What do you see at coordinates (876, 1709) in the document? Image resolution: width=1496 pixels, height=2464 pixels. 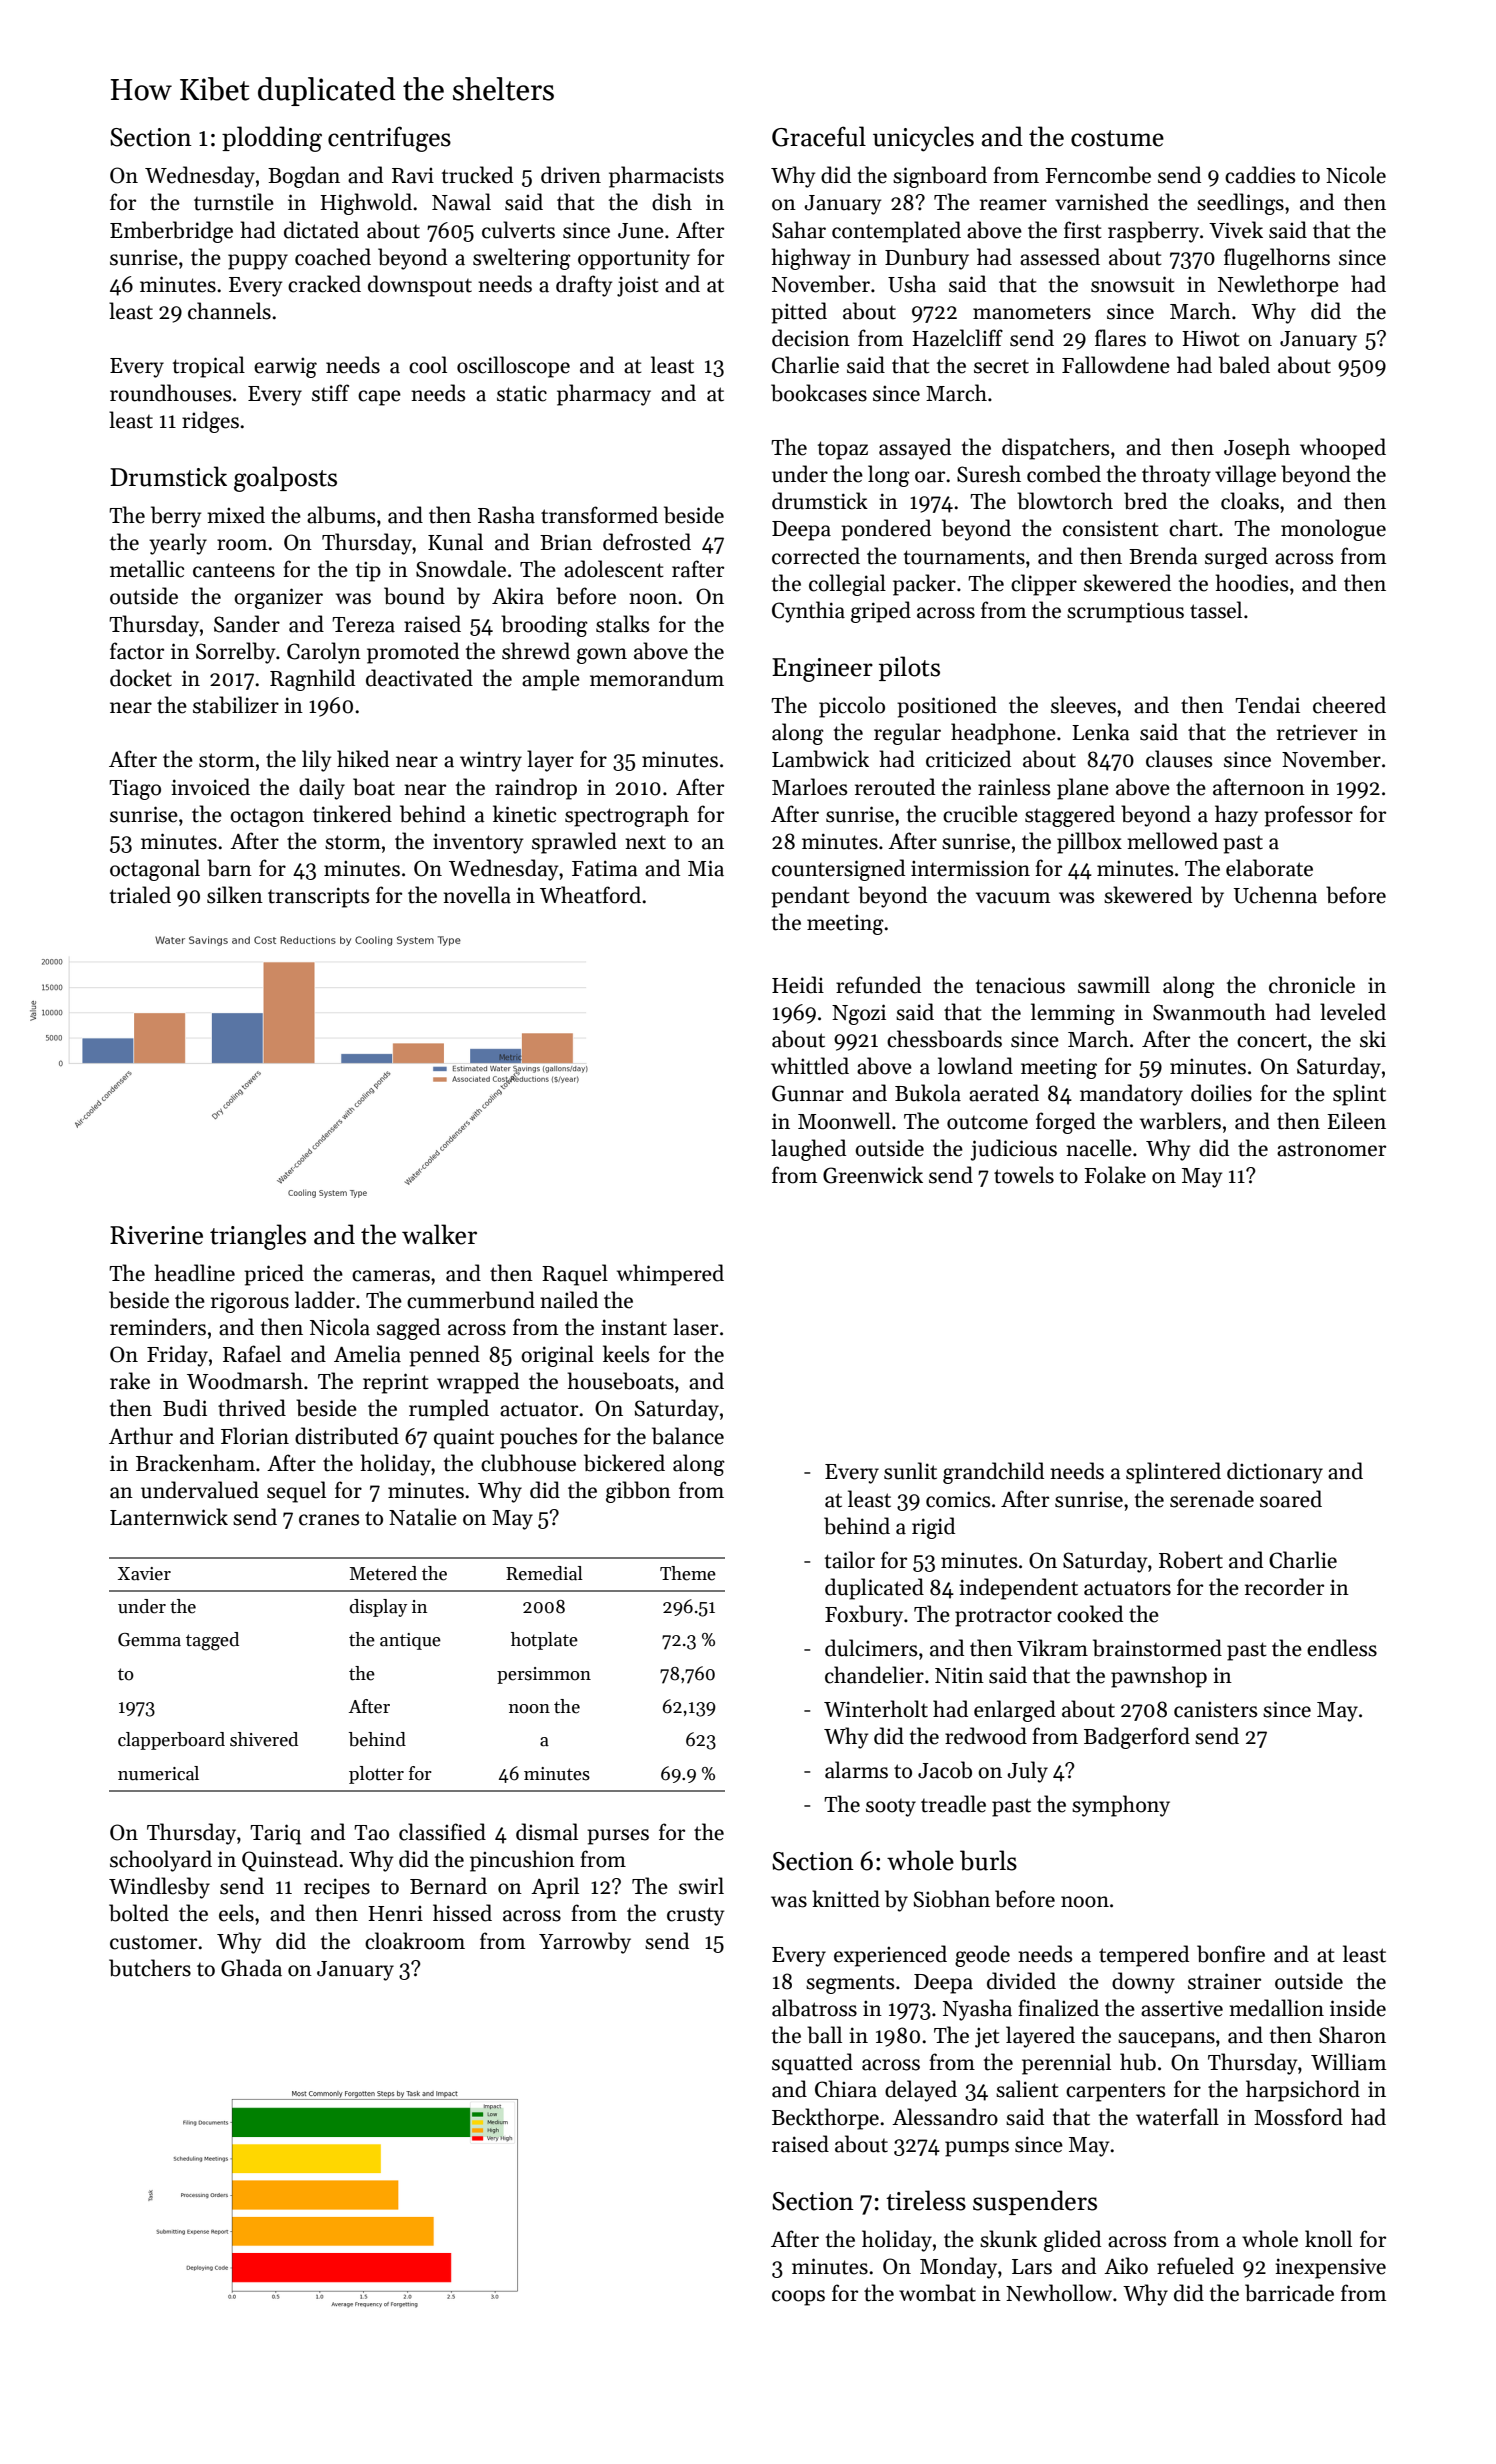 I see `Winterholt` at bounding box center [876, 1709].
